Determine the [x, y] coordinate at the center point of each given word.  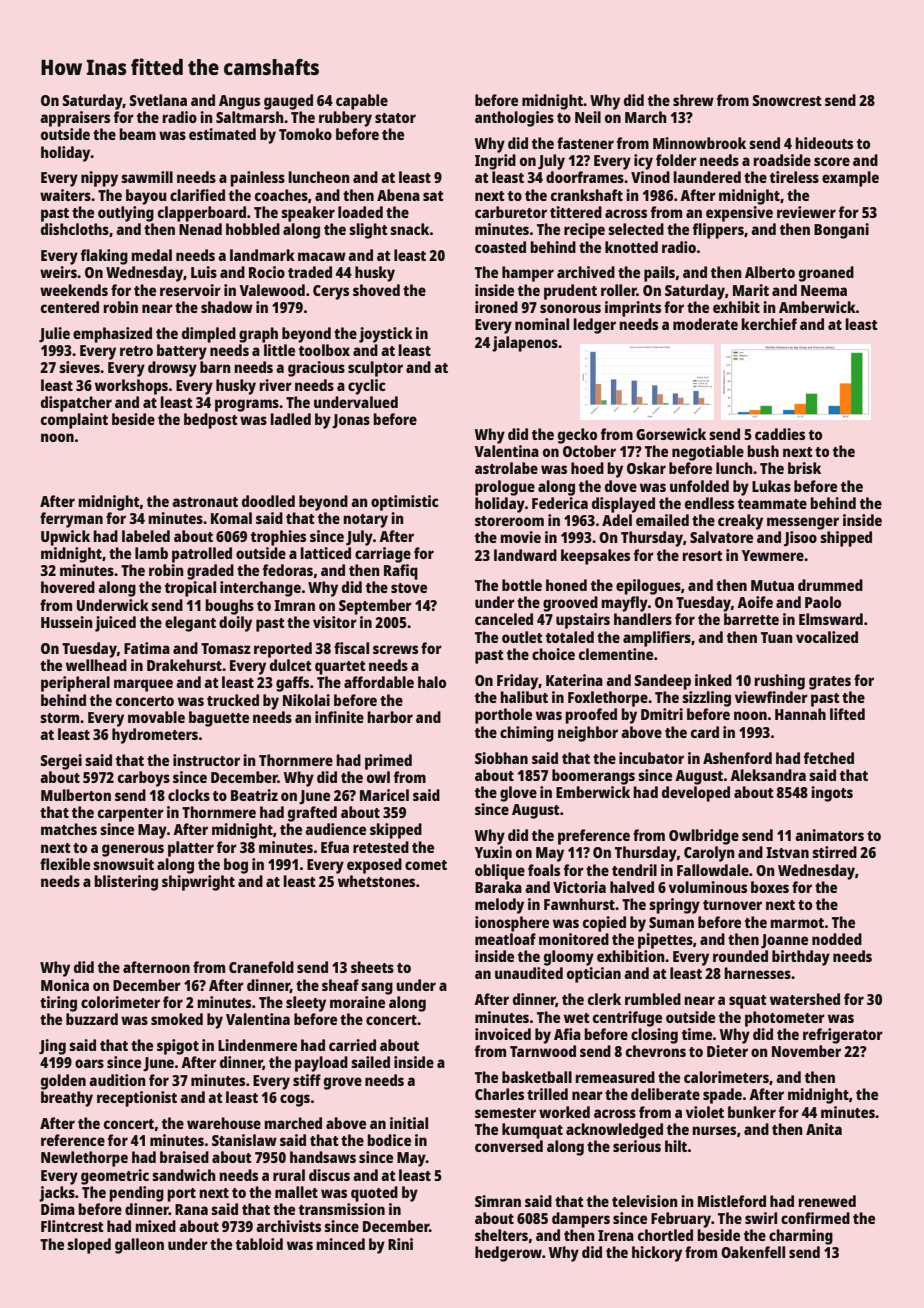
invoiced [503, 1034]
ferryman [71, 520]
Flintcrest [72, 1226]
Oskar [646, 468]
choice [553, 654]
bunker [752, 1112]
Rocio [267, 272]
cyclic [367, 387]
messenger [803, 523]
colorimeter [120, 1002]
